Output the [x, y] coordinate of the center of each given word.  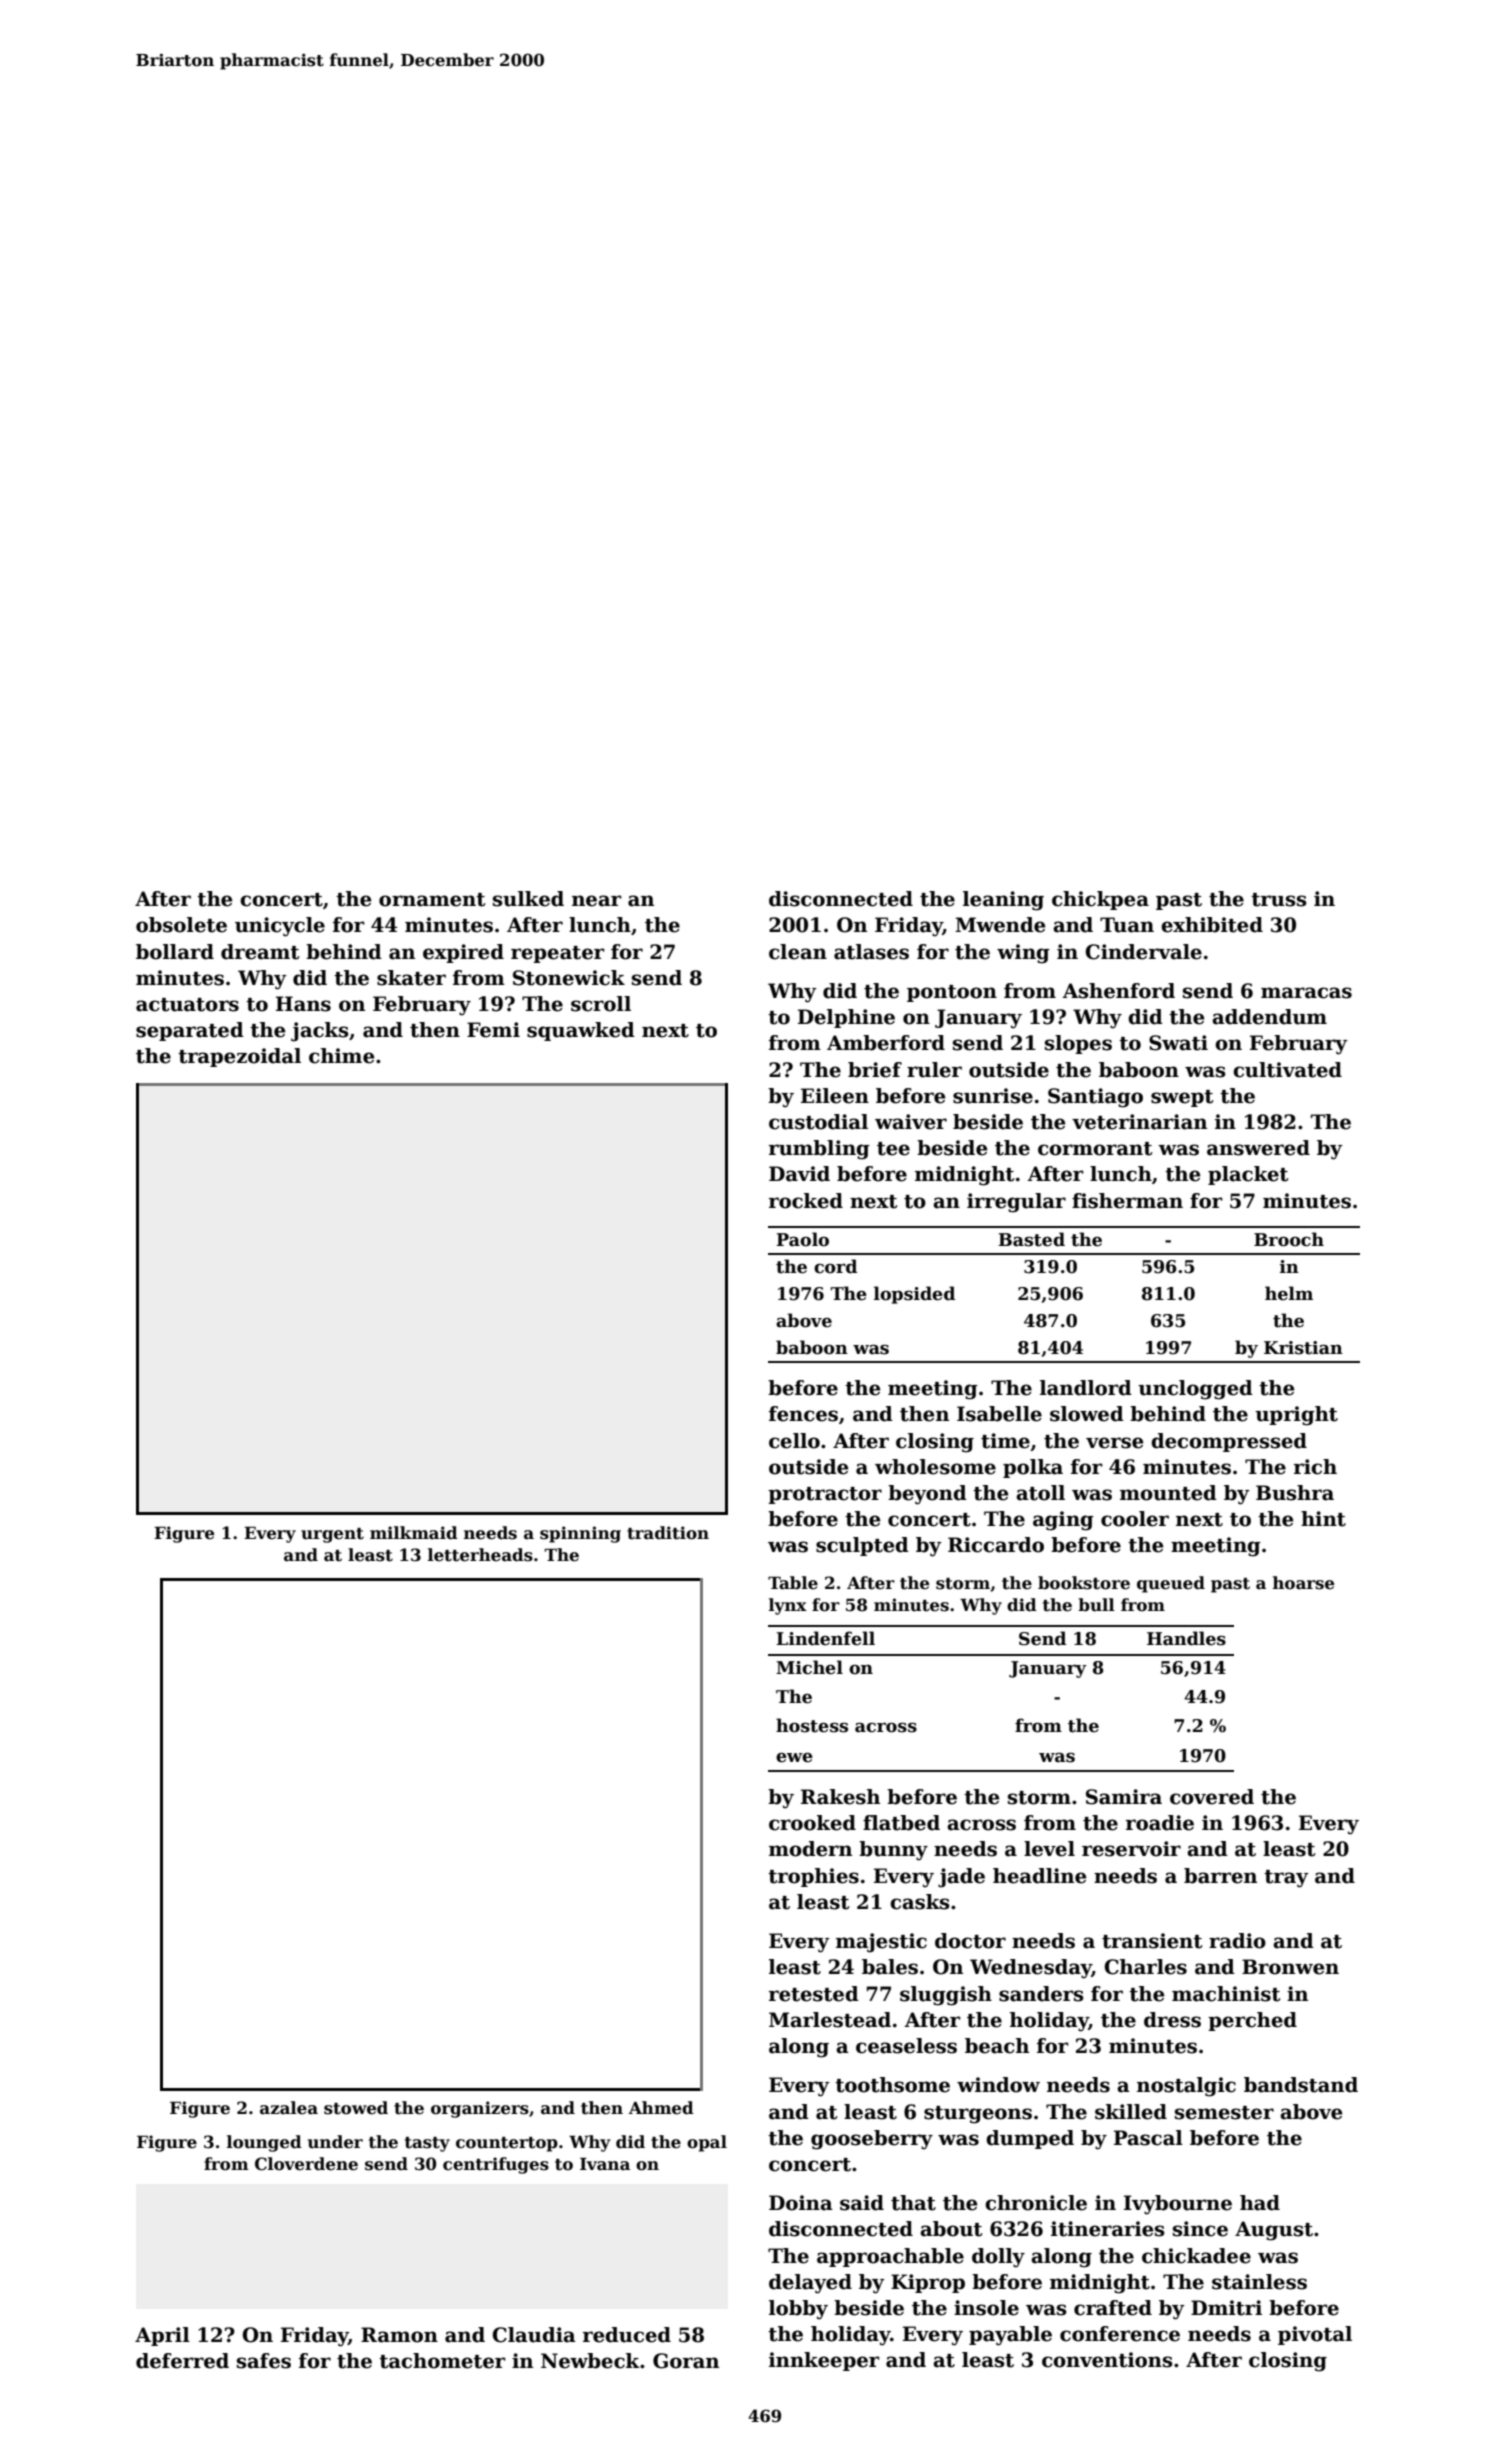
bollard [175, 952]
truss [1279, 900]
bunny [893, 1851]
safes [264, 2361]
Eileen [835, 1096]
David [799, 1174]
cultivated [1287, 1070]
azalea [289, 2108]
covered [1212, 1797]
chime [341, 1056]
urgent [332, 1535]
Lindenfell [825, 1638]
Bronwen [1290, 1967]
